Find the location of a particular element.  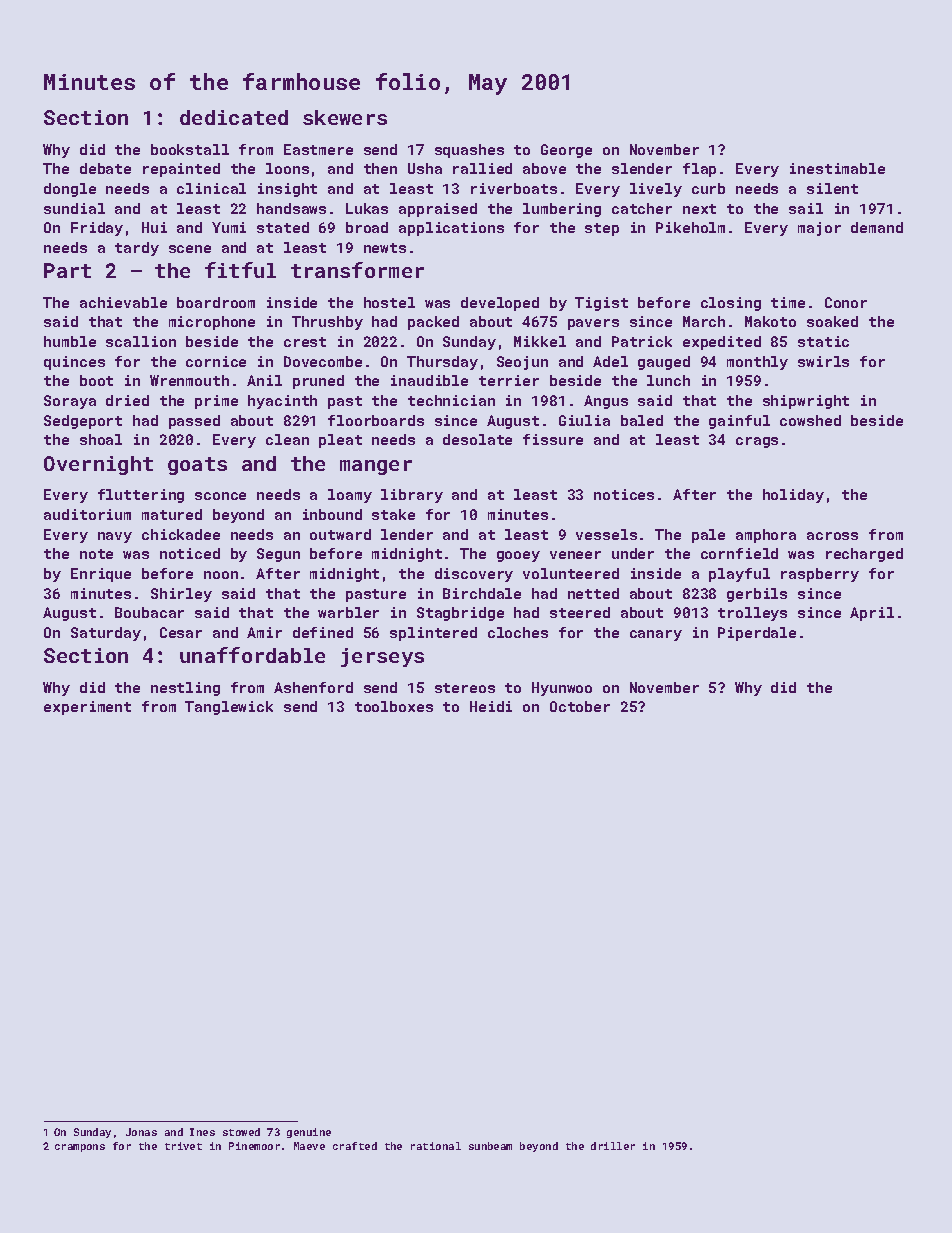

driller is located at coordinates (613, 1146).
